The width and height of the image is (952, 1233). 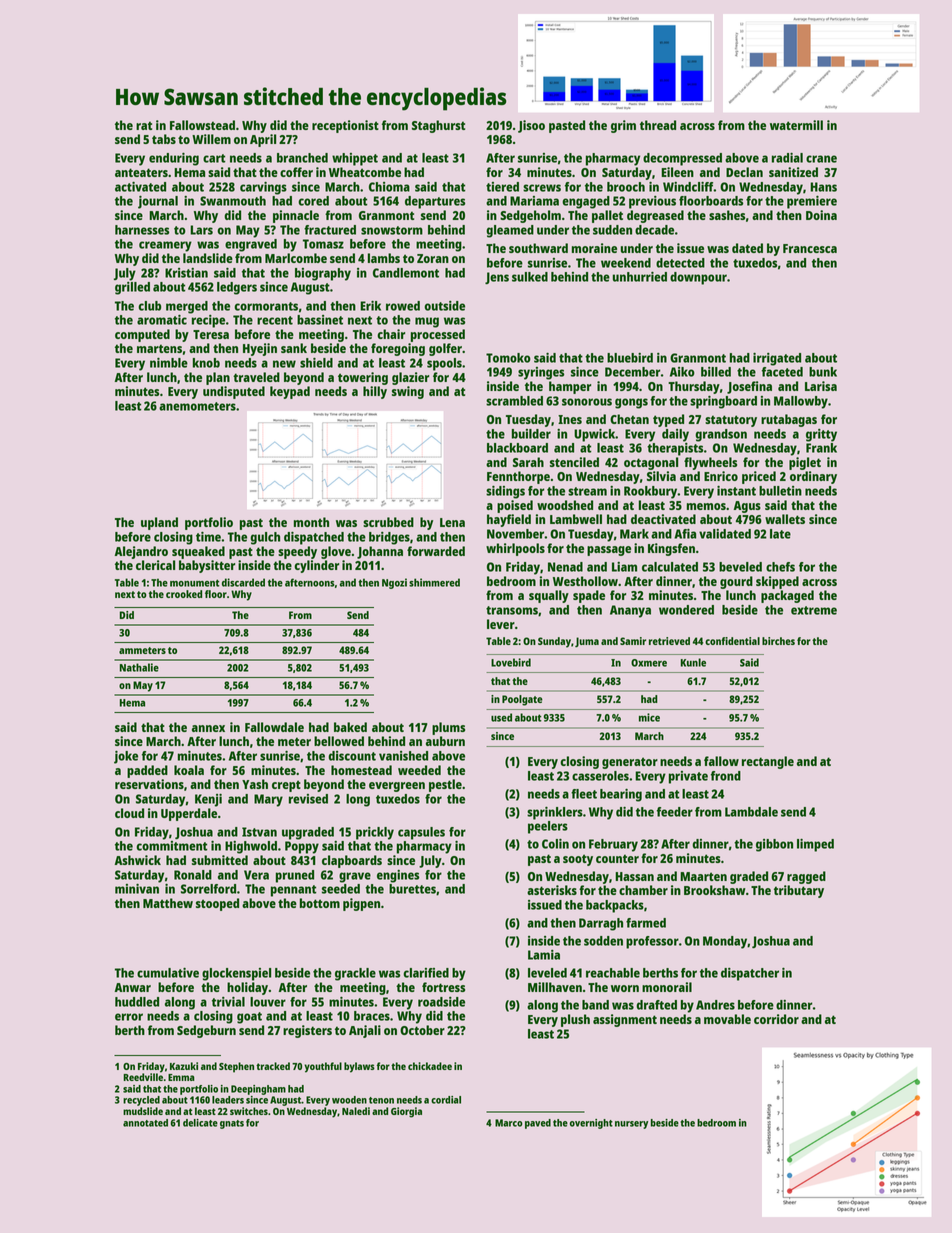 I want to click on Staghurst, so click(x=438, y=126).
